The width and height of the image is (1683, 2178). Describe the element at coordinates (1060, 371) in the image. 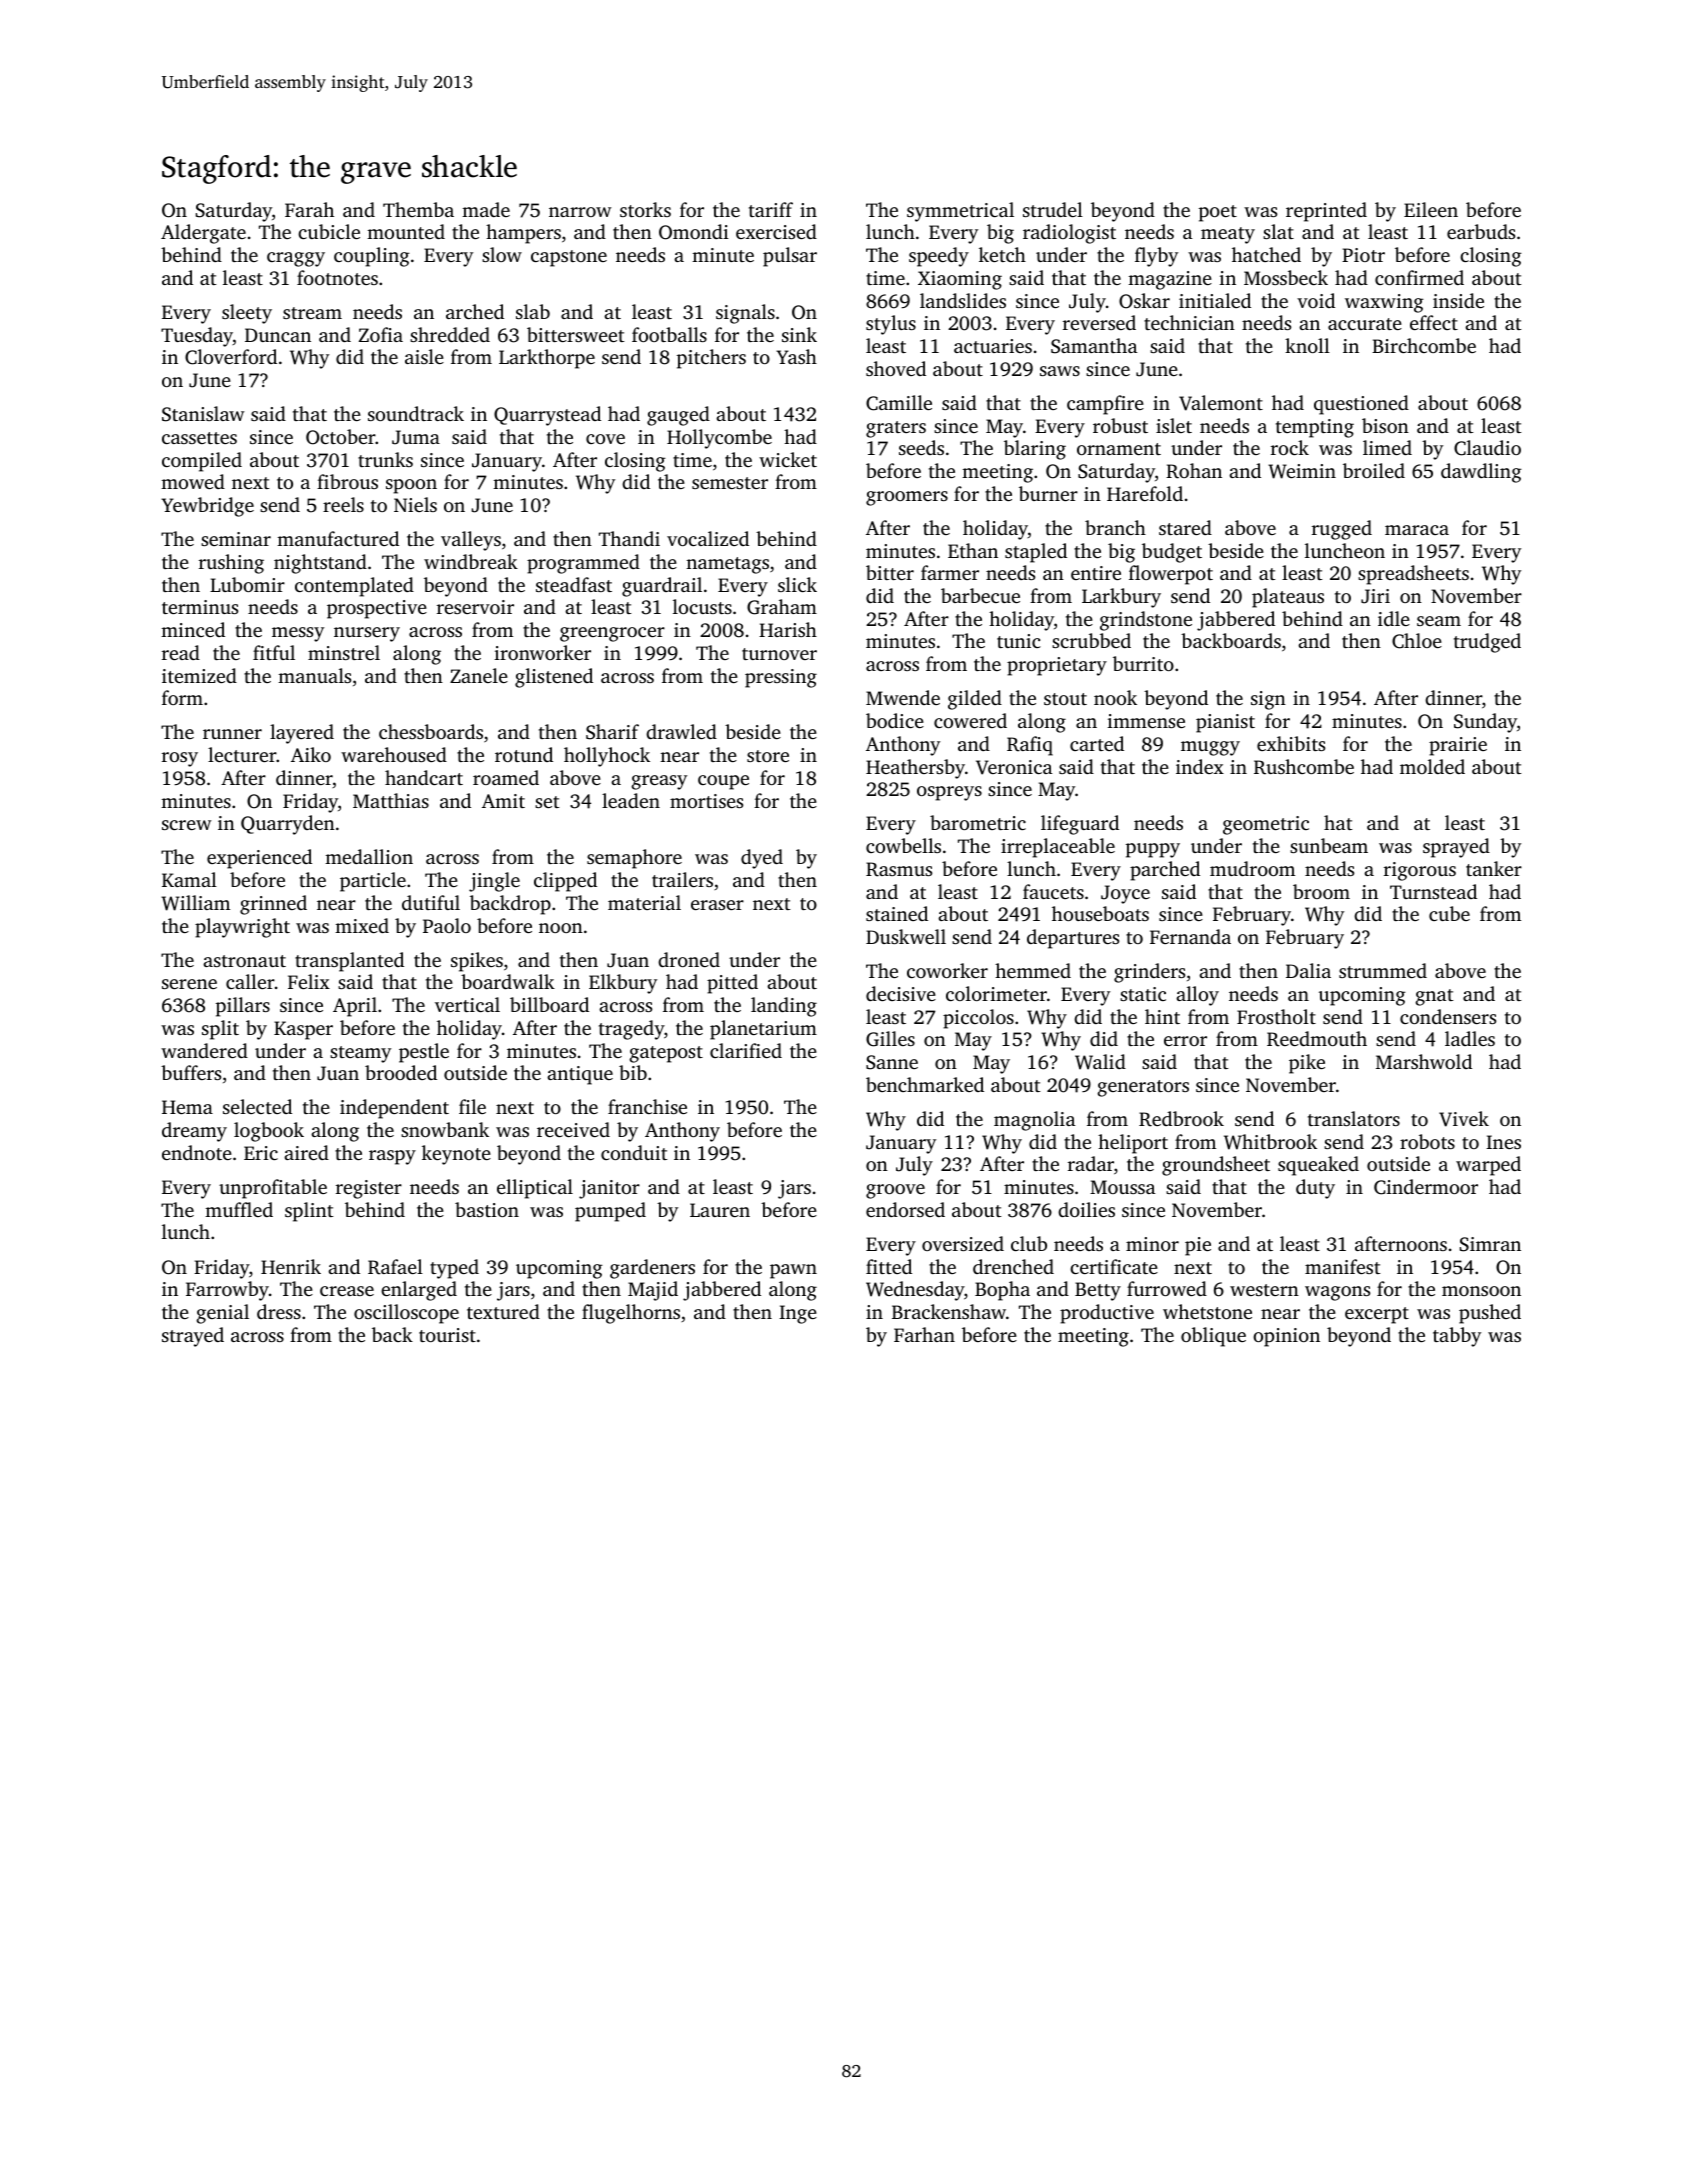

I see `saws` at that location.
